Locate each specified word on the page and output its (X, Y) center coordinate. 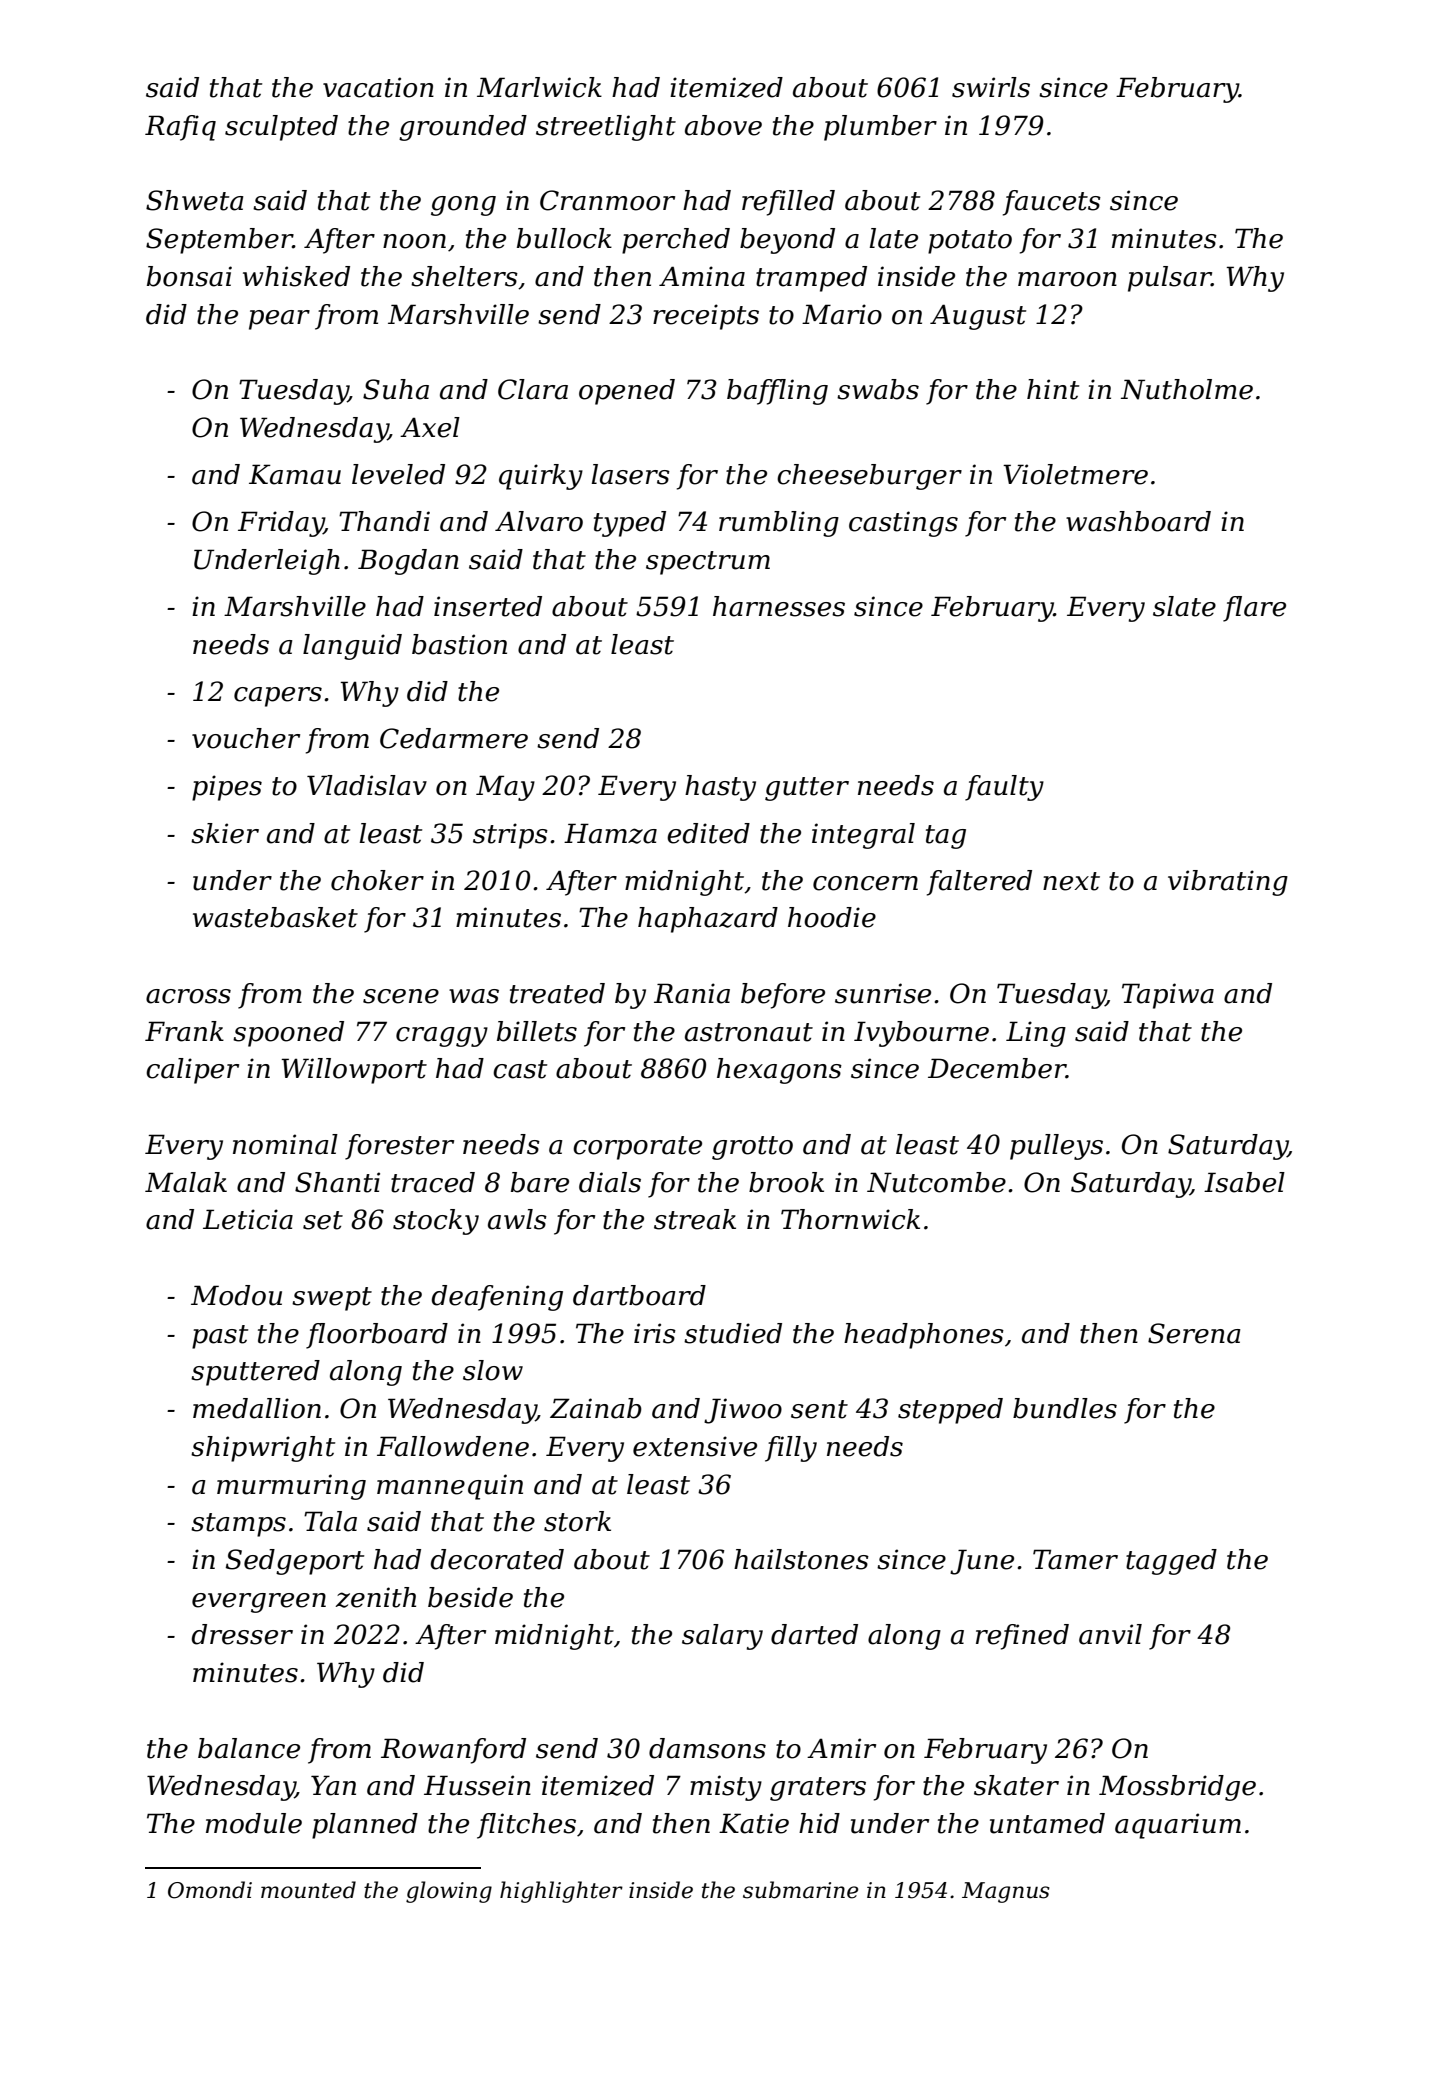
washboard (1138, 521)
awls (517, 1219)
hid (819, 1823)
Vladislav (367, 785)
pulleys (1056, 1147)
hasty (720, 788)
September (219, 241)
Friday (281, 524)
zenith (375, 1597)
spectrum (708, 563)
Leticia (248, 1219)
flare (1254, 609)
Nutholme (1187, 389)
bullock (564, 238)
